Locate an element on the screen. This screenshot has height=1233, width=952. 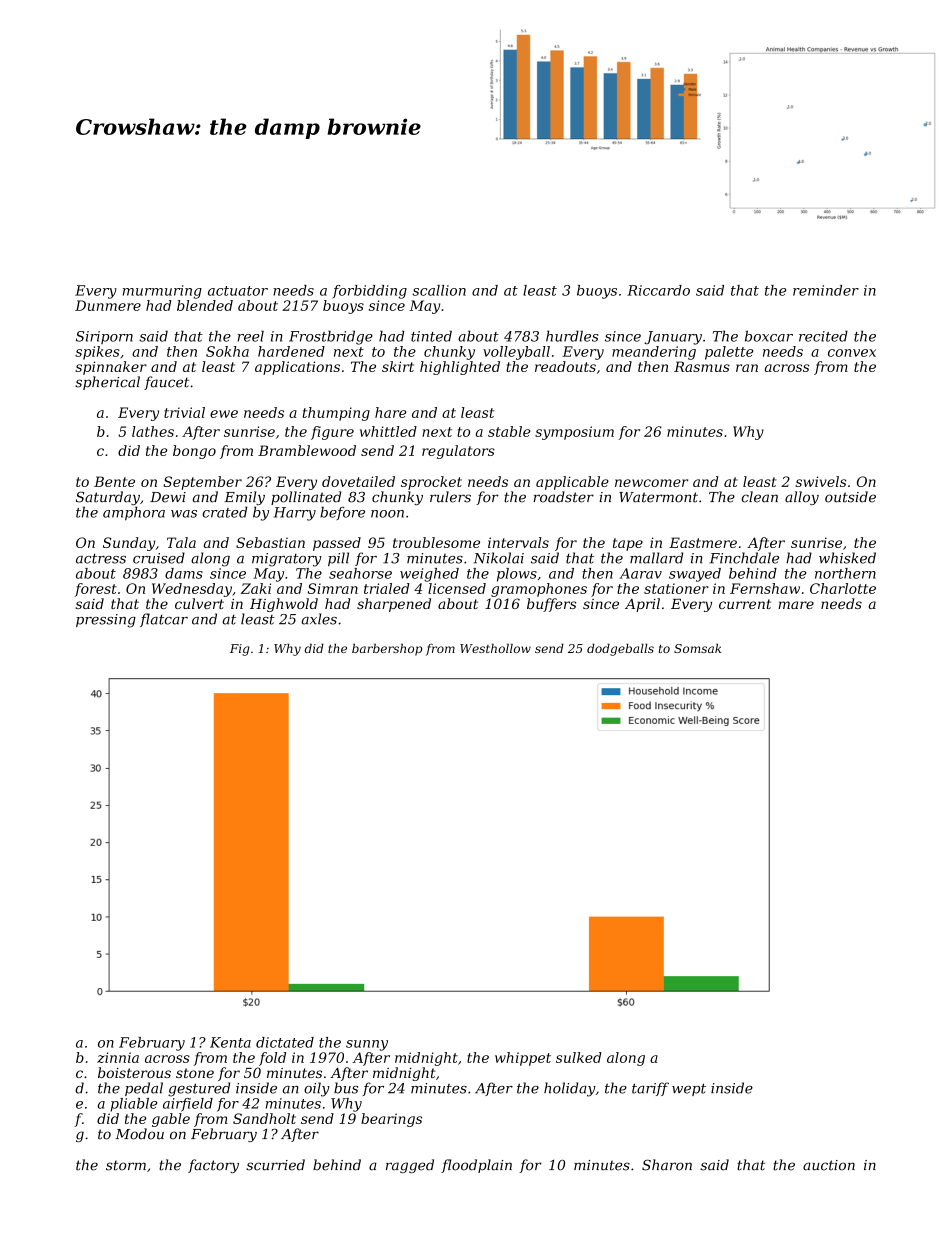
Riccardo is located at coordinates (658, 290).
